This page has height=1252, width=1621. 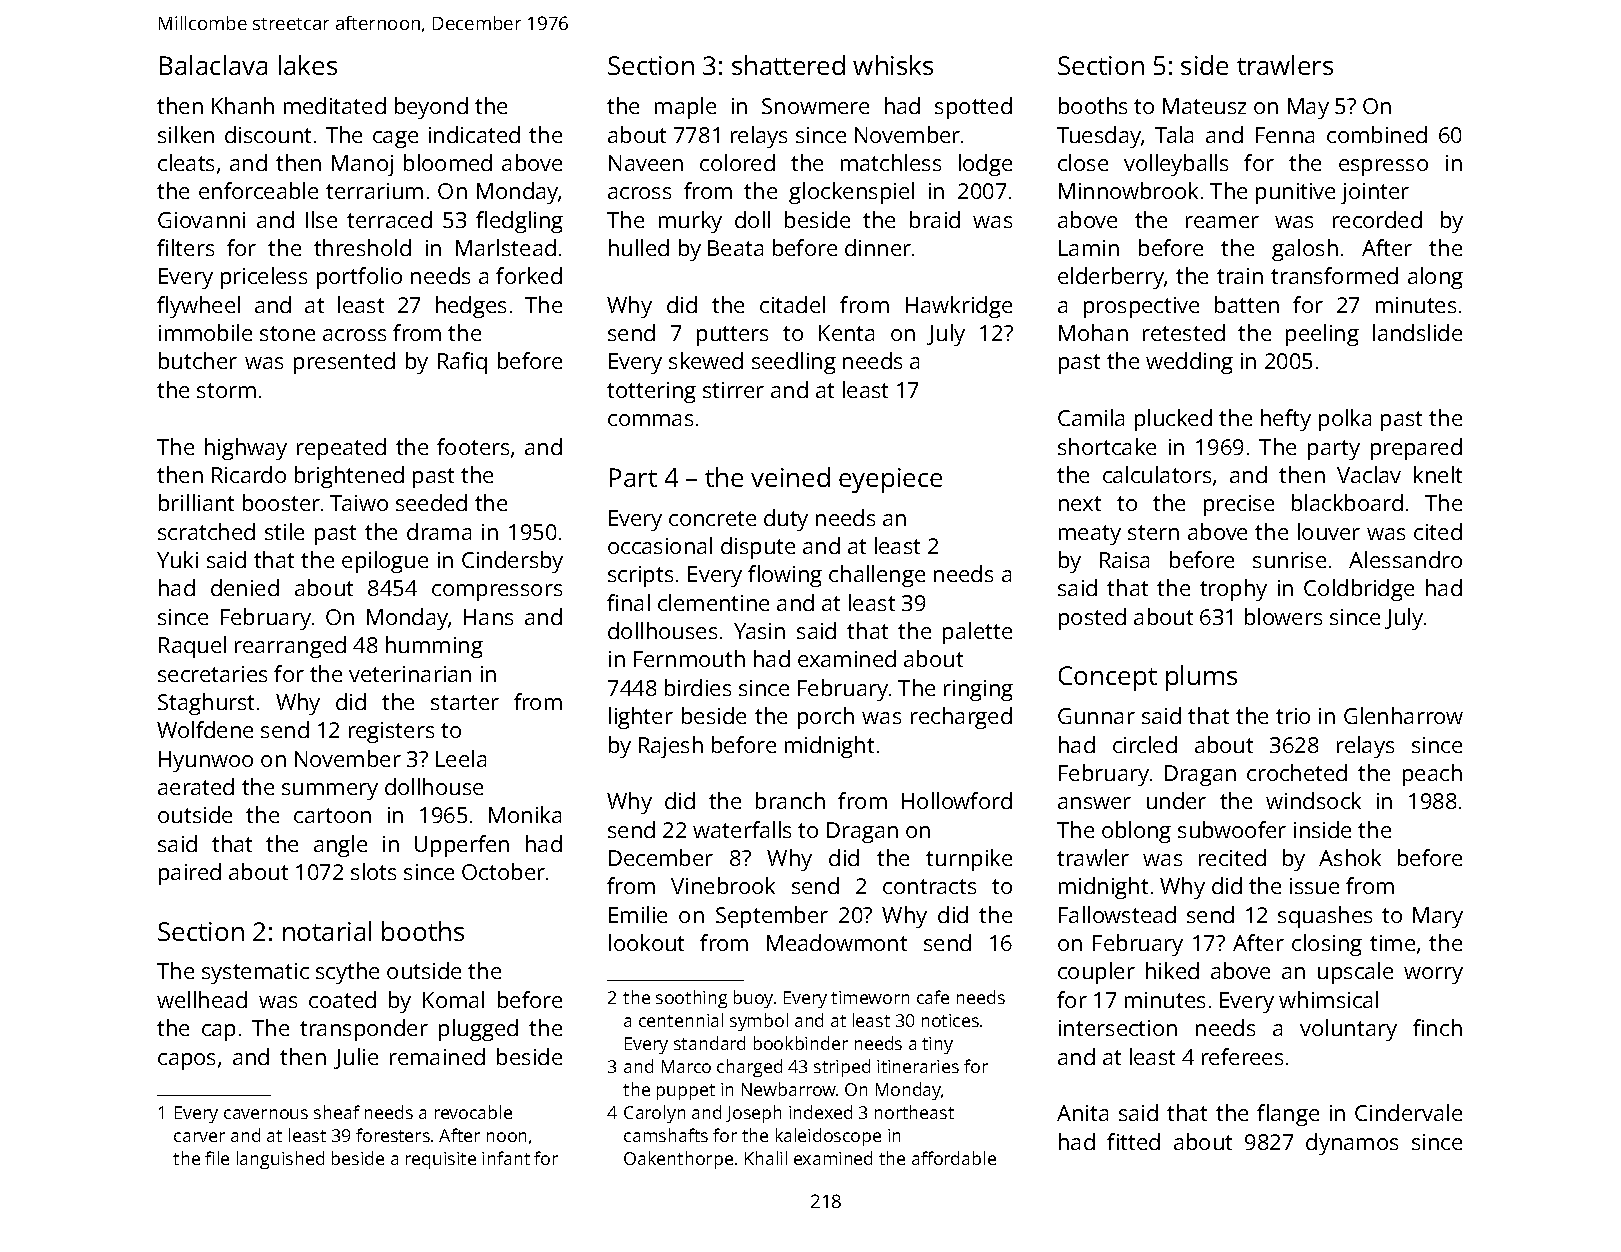 I want to click on May, so click(x=1308, y=108).
